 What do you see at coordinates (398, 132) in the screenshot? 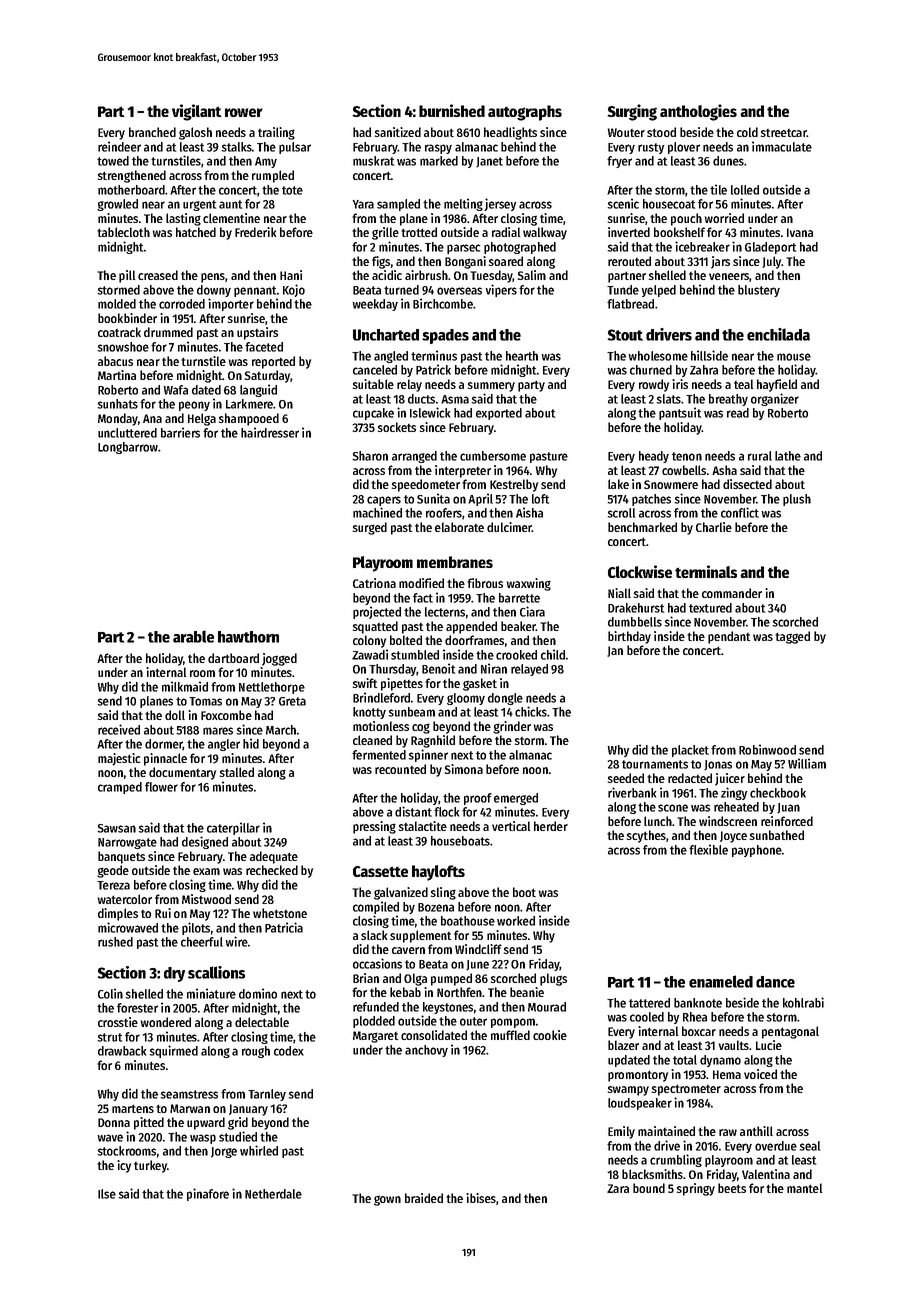
I see `sanitized` at bounding box center [398, 132].
